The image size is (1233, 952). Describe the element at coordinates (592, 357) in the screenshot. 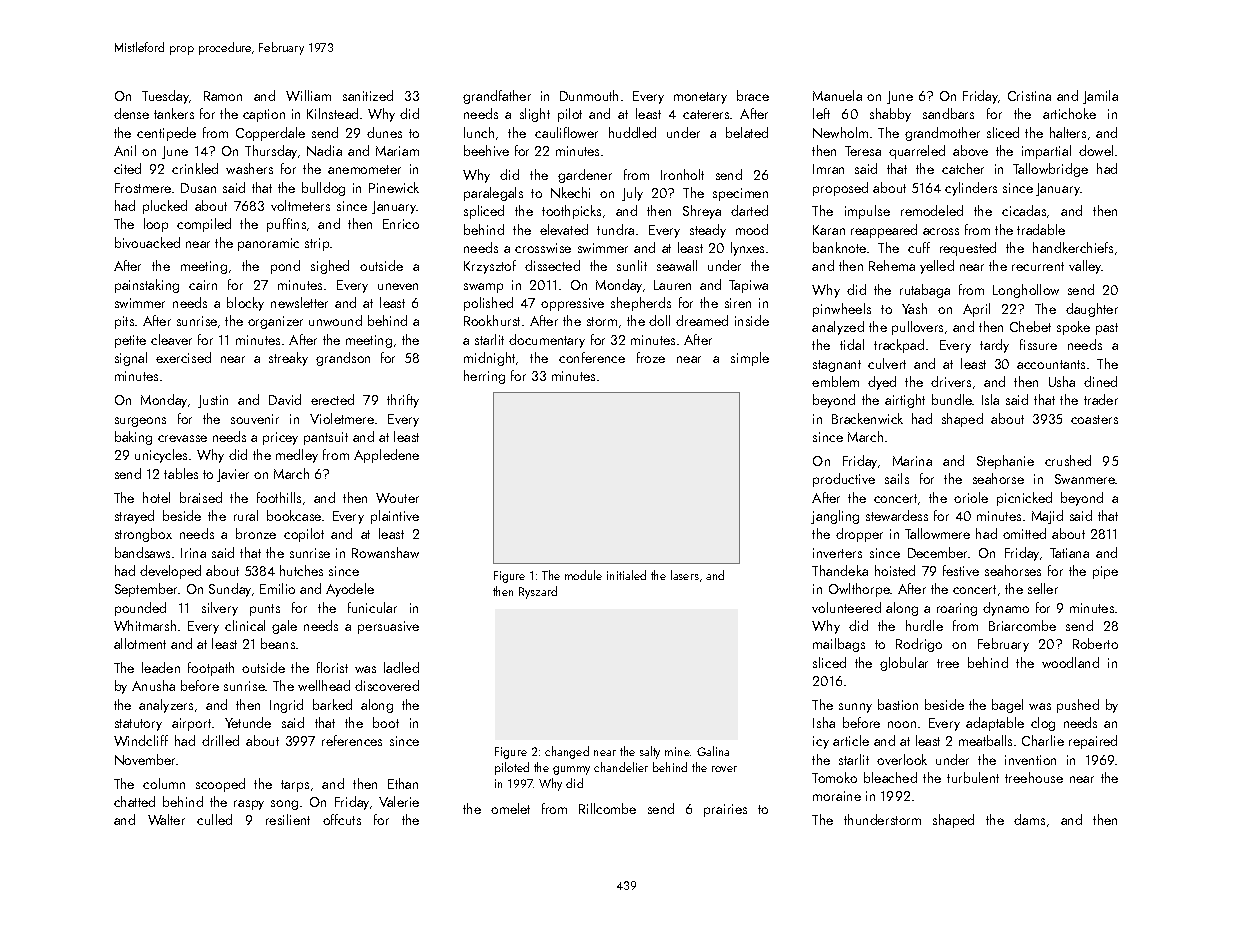

I see `conference` at that location.
